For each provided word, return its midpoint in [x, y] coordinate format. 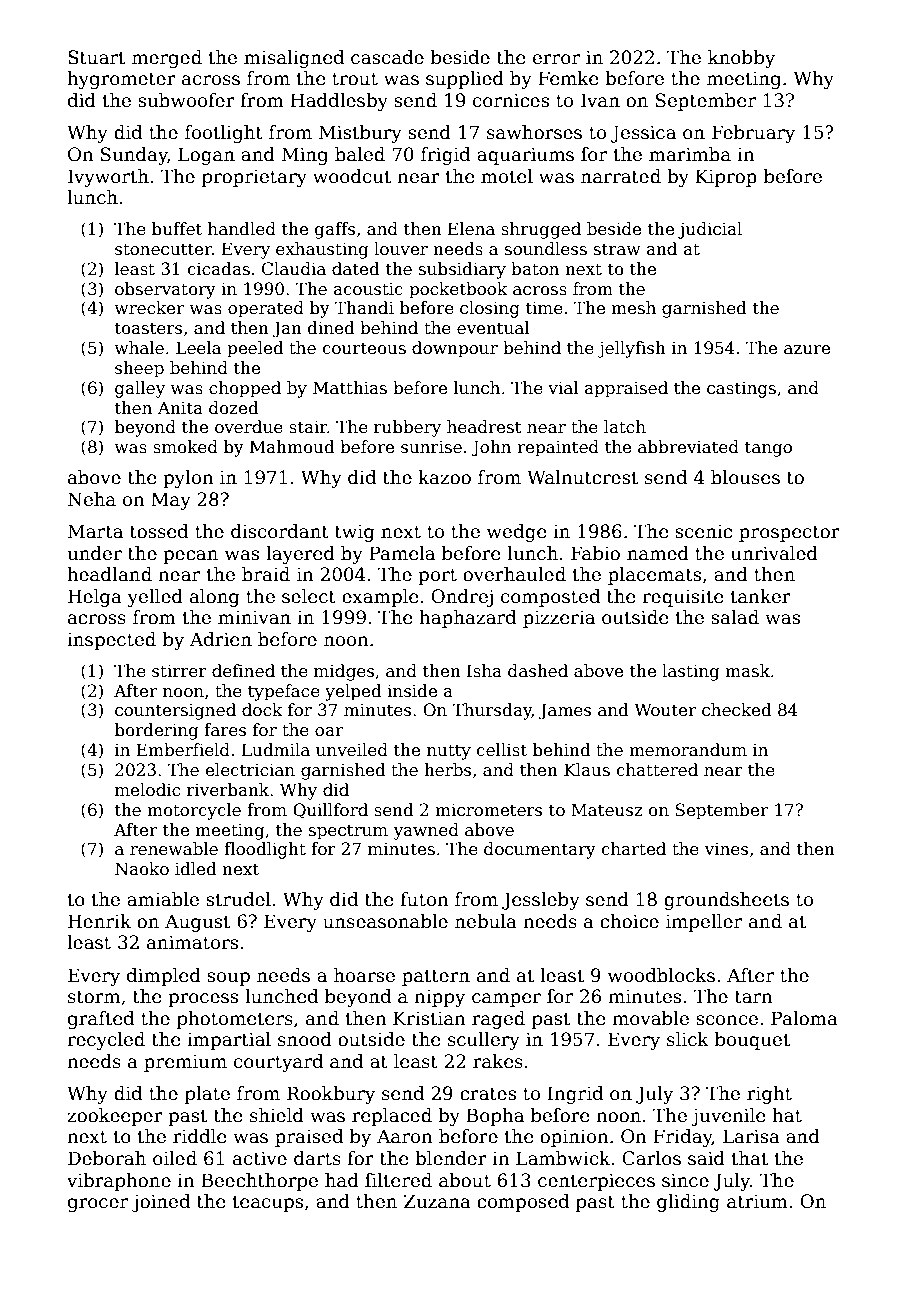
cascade [387, 57]
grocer [98, 1205]
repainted [558, 448]
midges [344, 672]
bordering [156, 731]
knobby [741, 59]
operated [266, 309]
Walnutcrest [582, 477]
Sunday [134, 156]
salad [735, 617]
